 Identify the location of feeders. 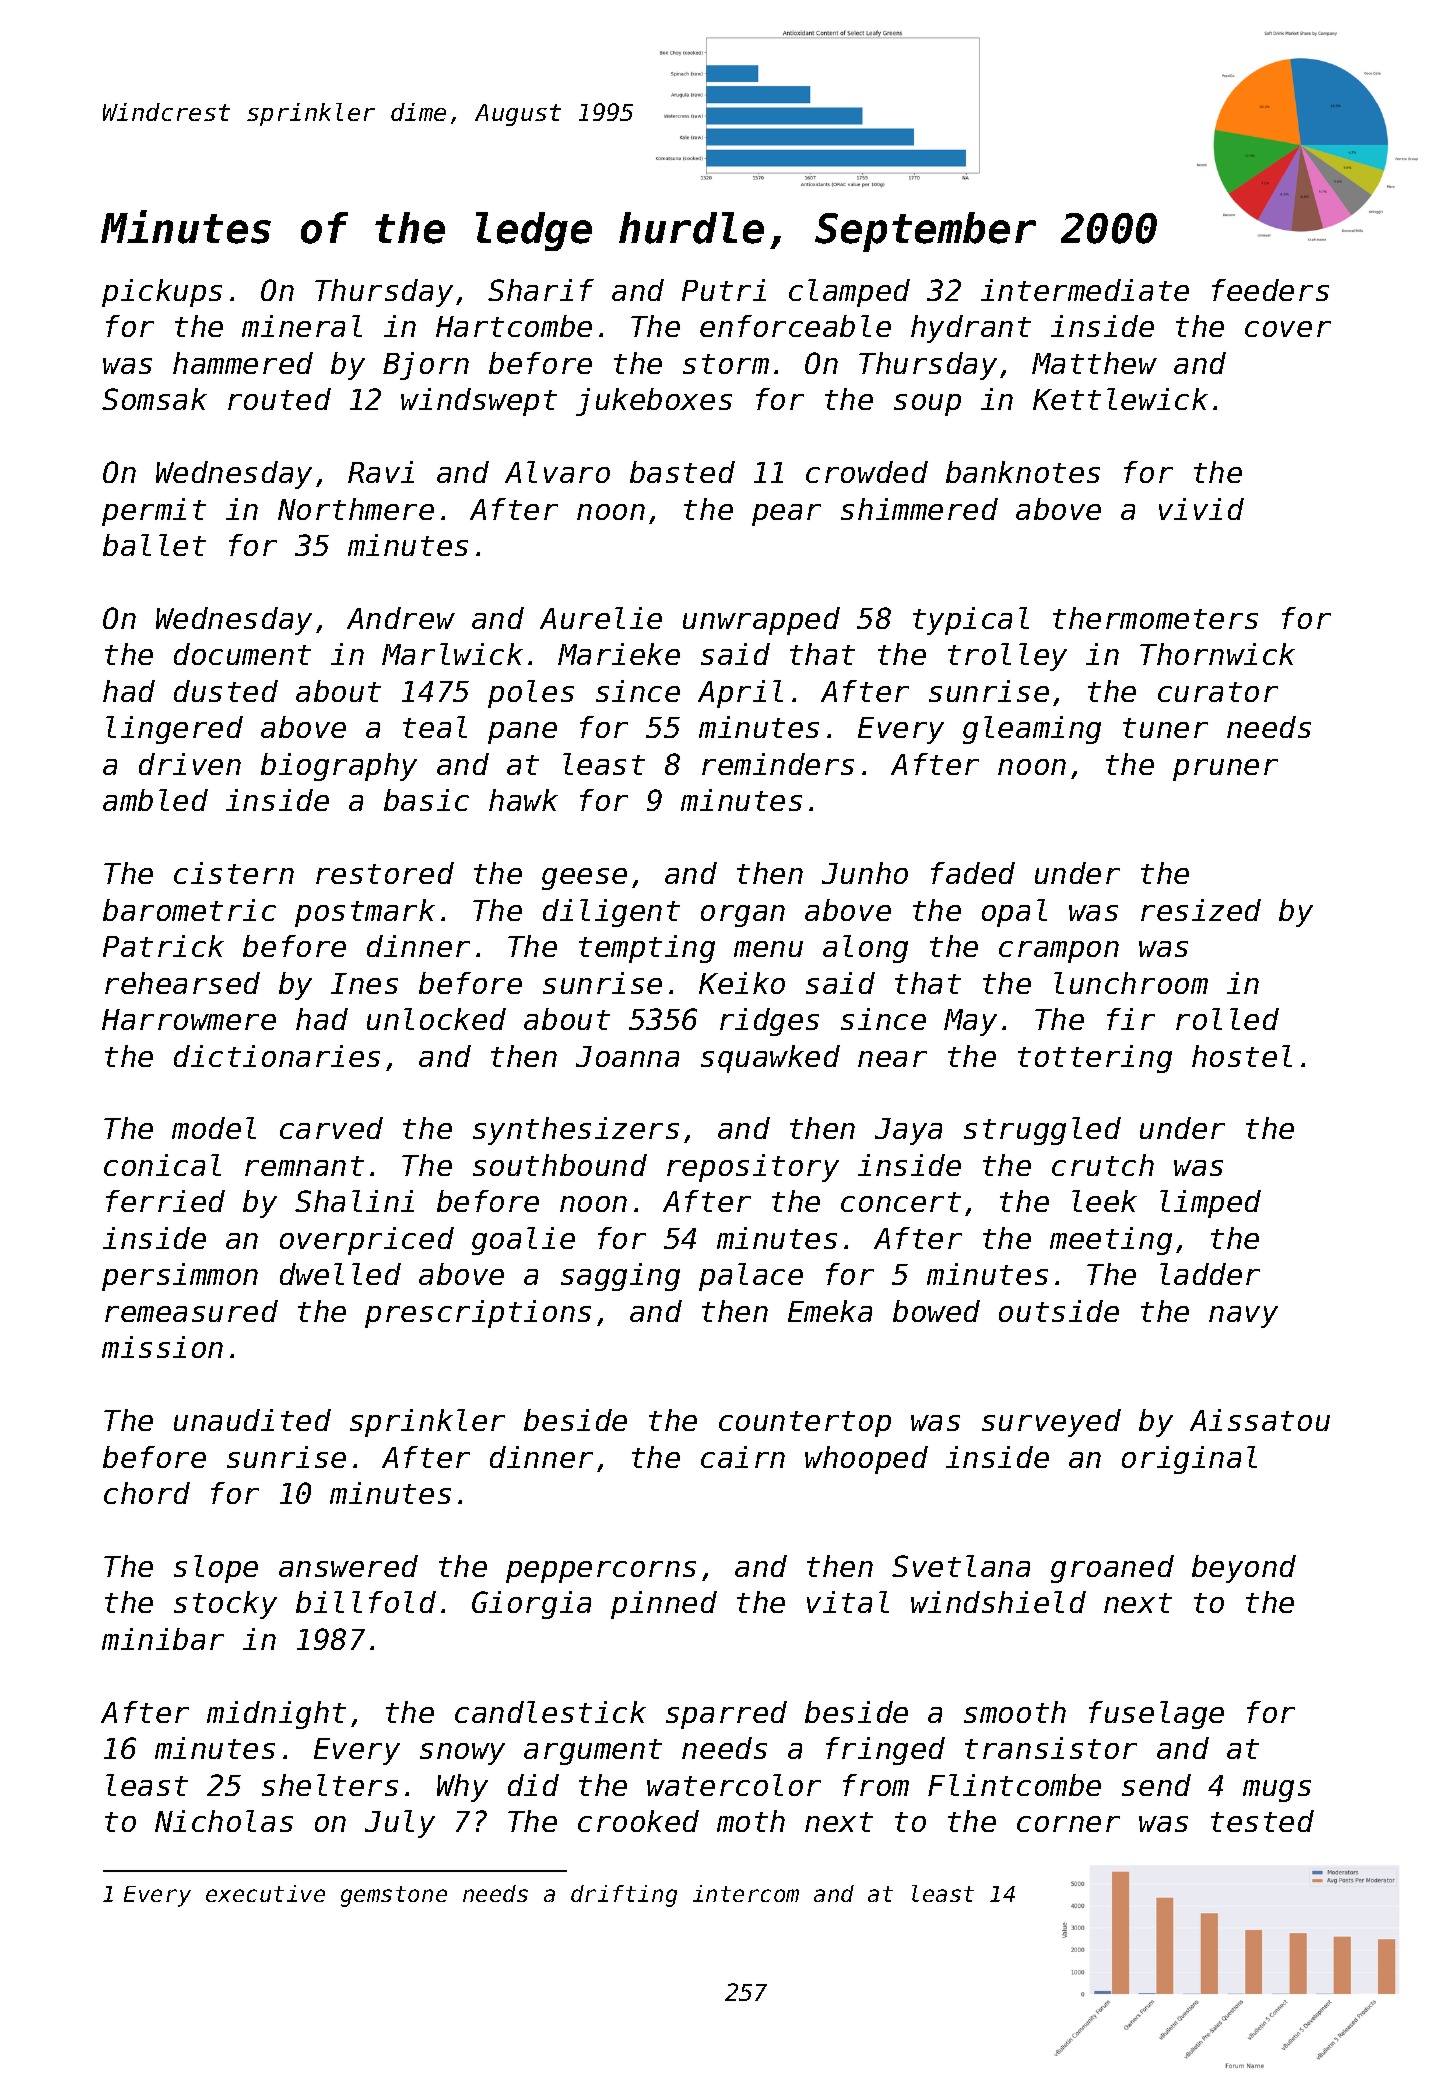
(1270, 290).
